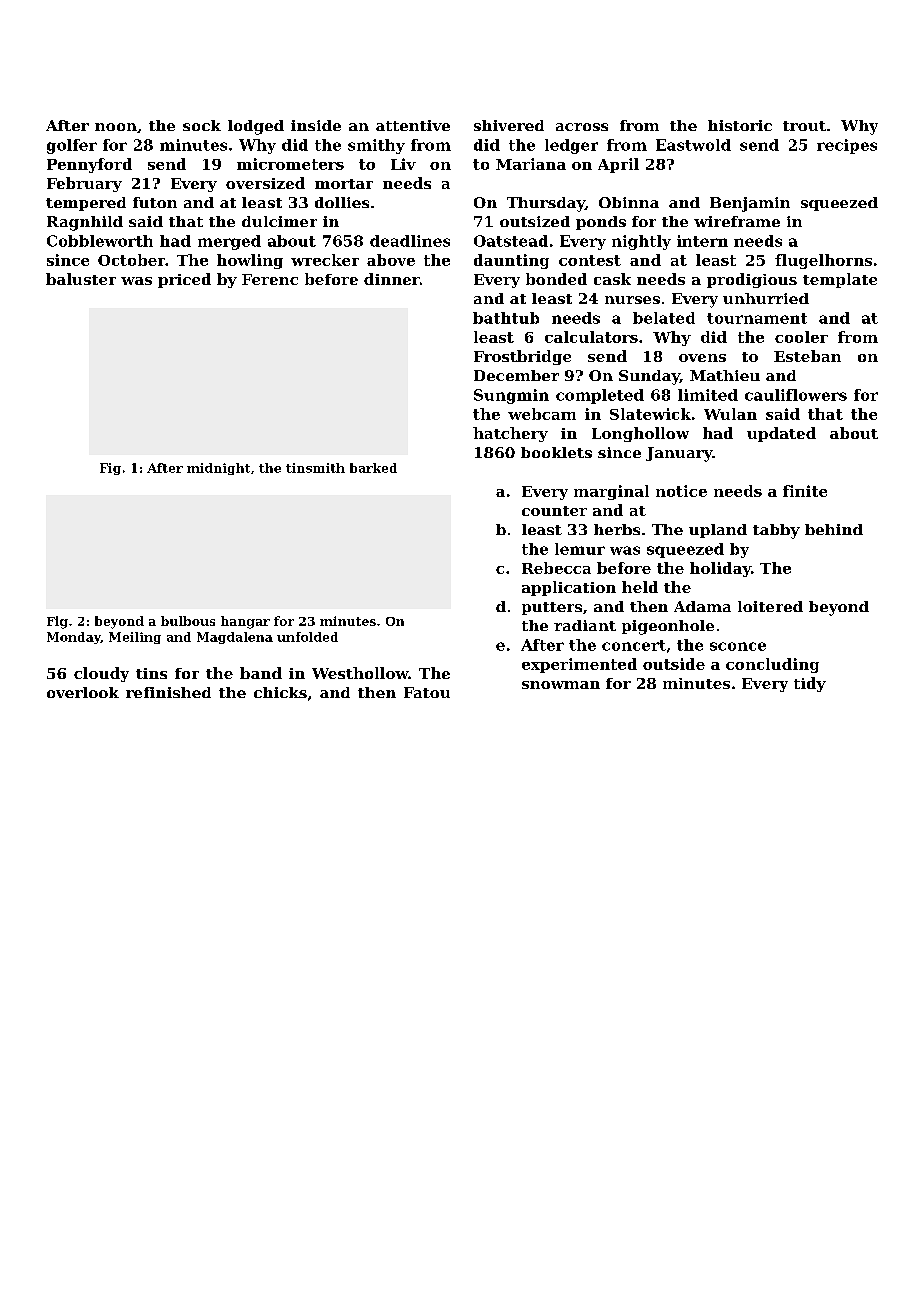 This image has height=1308, width=924. What do you see at coordinates (561, 685) in the image?
I see `snowman` at bounding box center [561, 685].
